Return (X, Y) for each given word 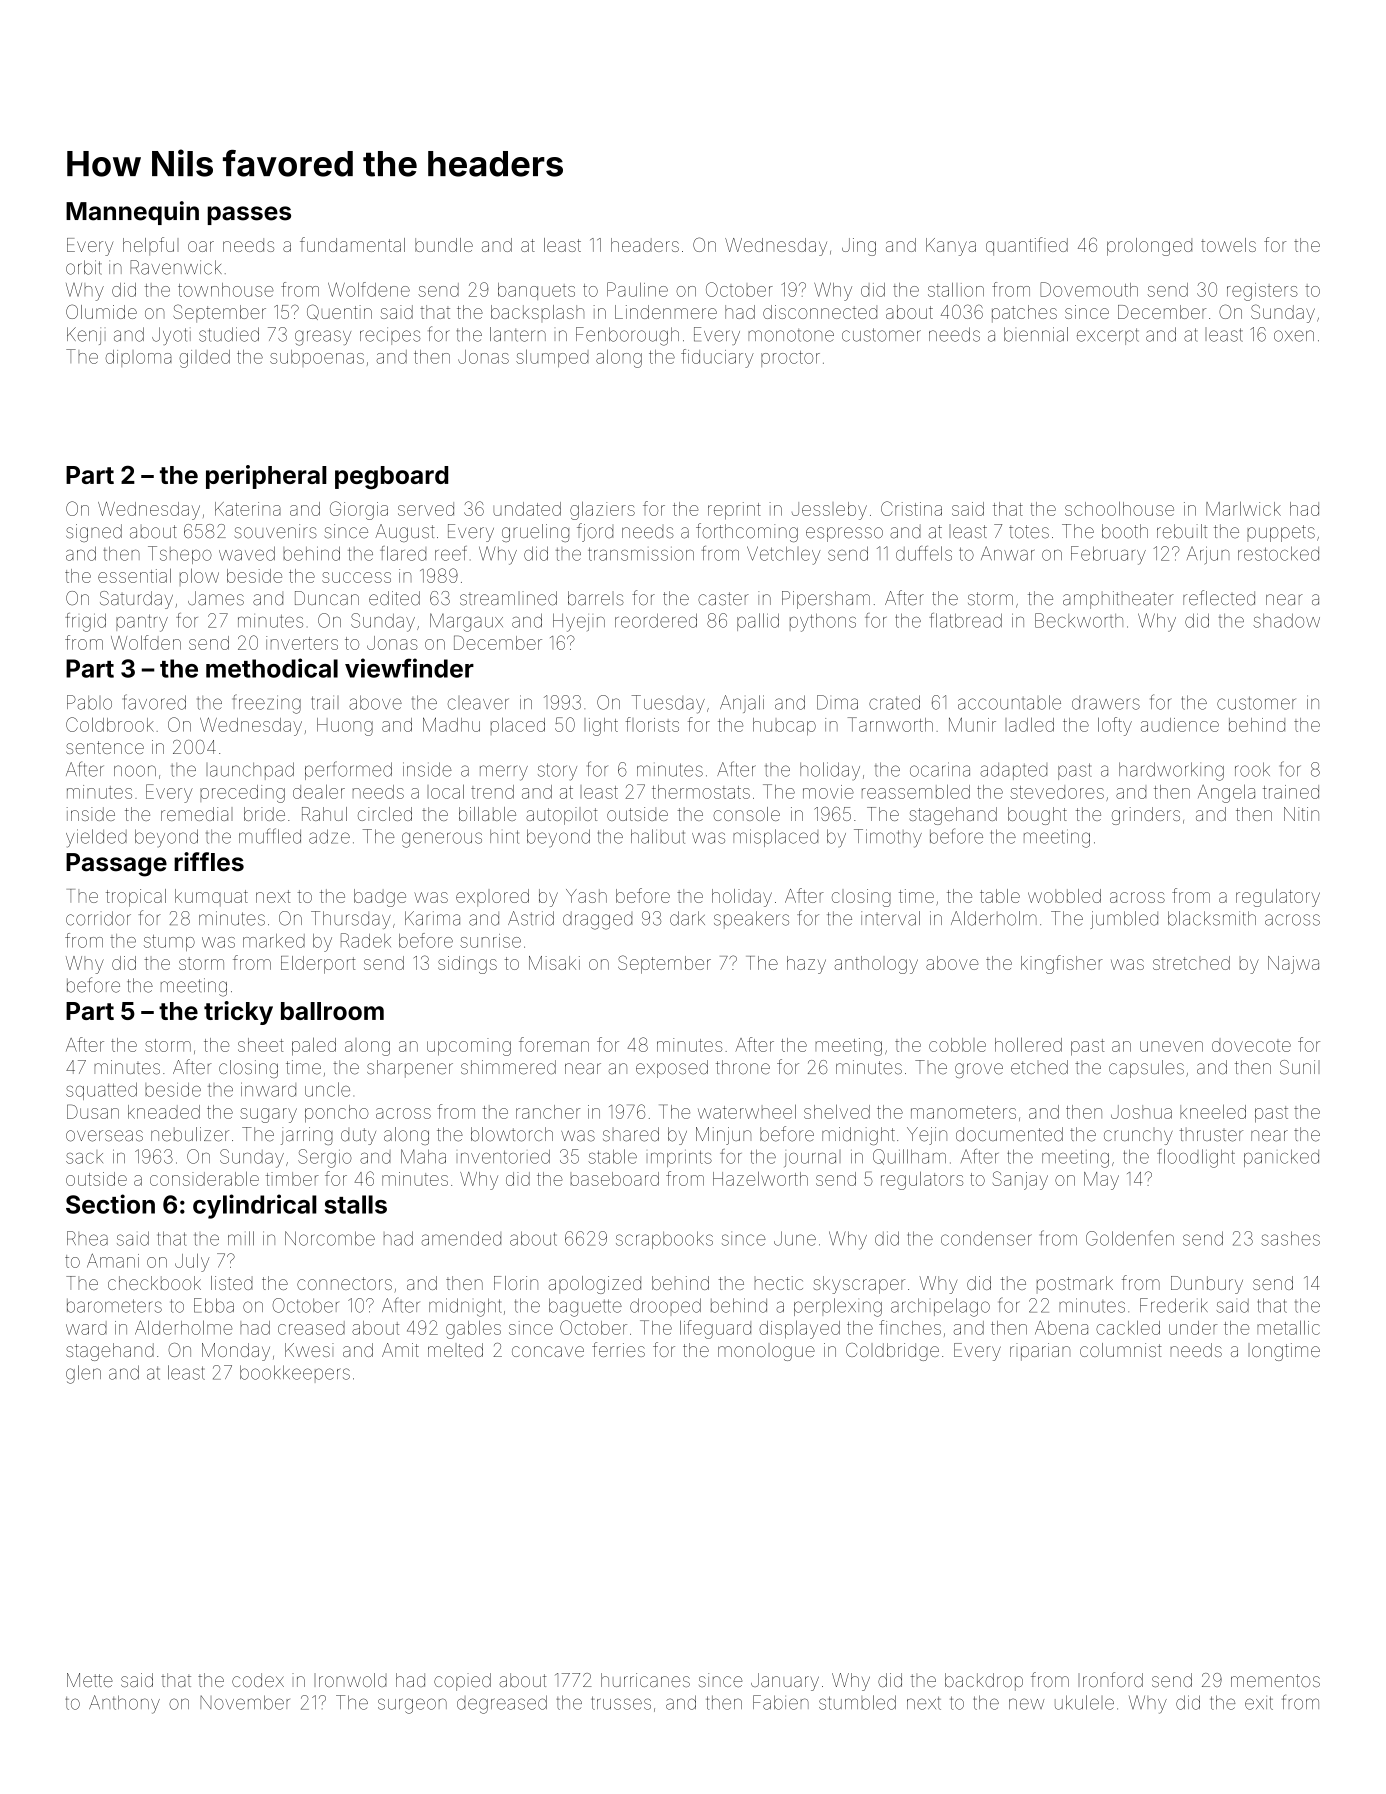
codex (258, 1680)
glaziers (602, 510)
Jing (859, 247)
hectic (779, 1283)
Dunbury (1207, 1285)
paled (314, 1046)
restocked (1278, 553)
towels (1228, 245)
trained (1291, 792)
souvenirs (276, 531)
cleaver (478, 703)
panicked (1281, 1158)
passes (249, 215)
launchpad (250, 771)
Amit (400, 1350)
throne (743, 1067)
